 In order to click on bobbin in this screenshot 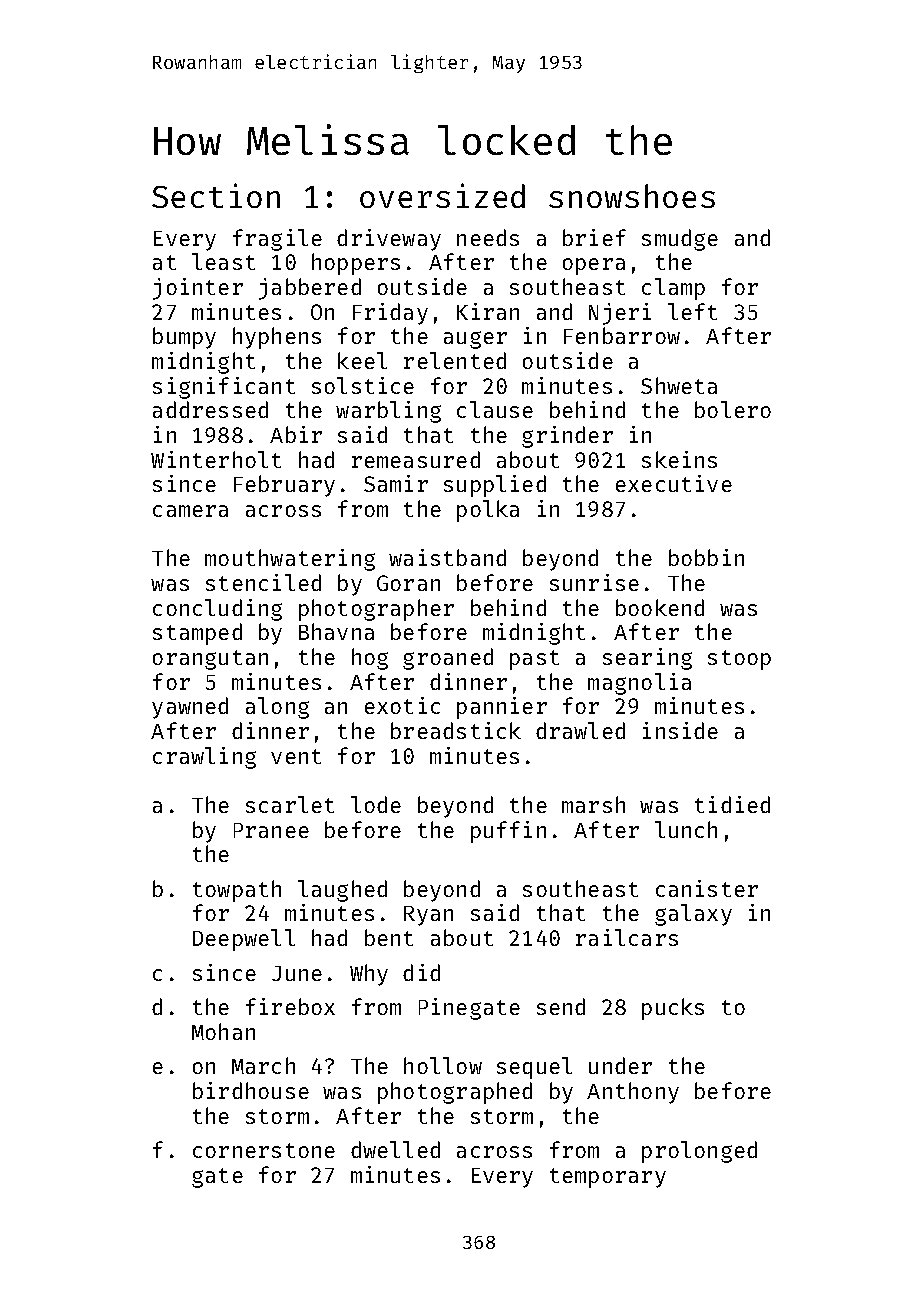, I will do `click(706, 557)`.
